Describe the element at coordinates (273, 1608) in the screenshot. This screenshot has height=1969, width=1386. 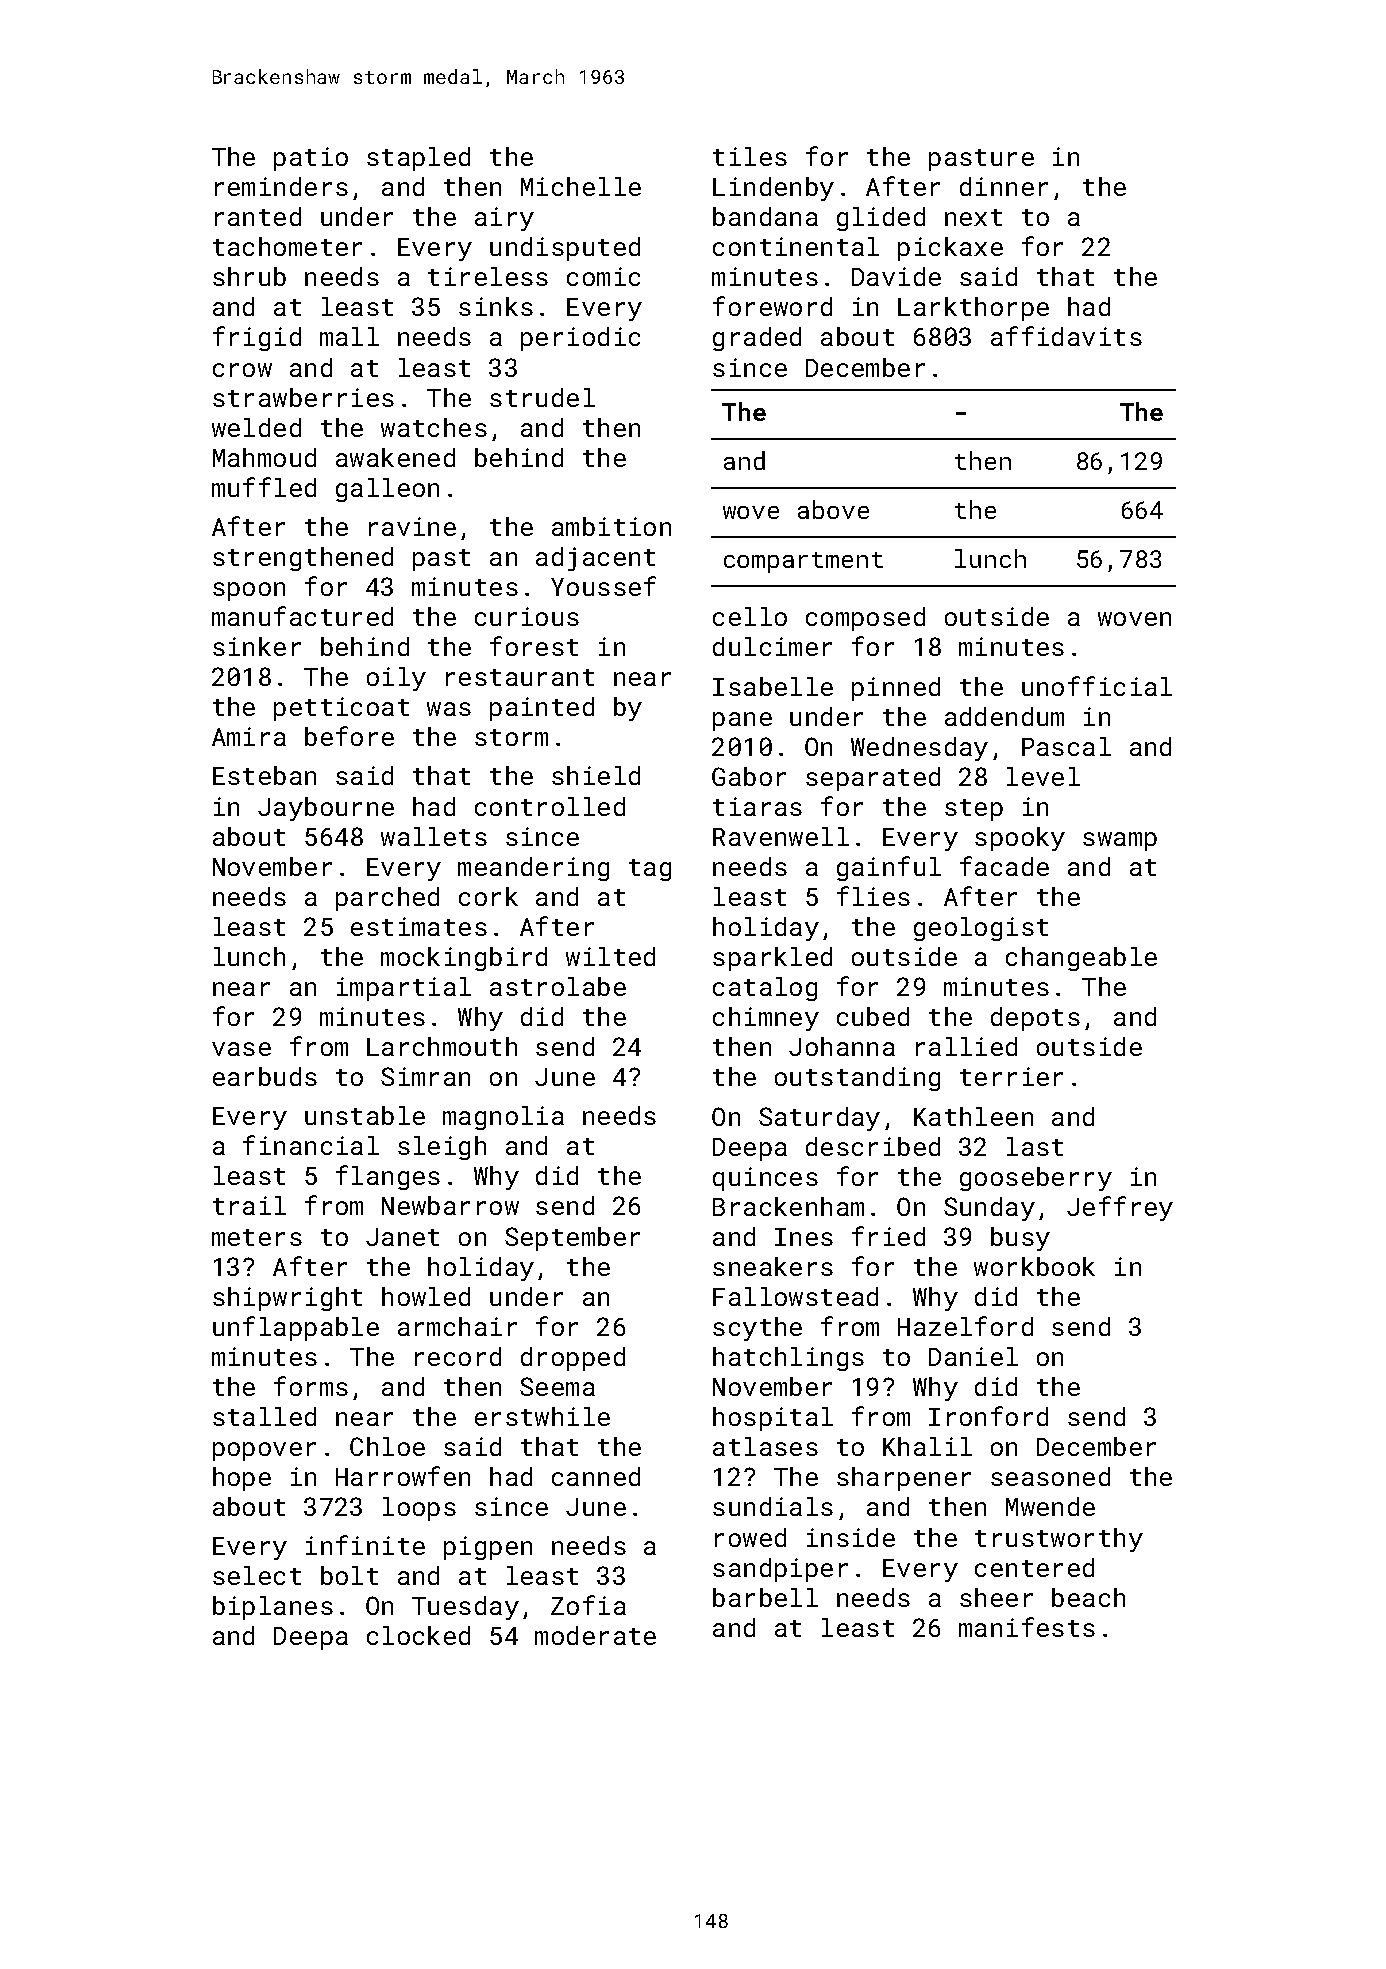
I see `biplanes` at that location.
